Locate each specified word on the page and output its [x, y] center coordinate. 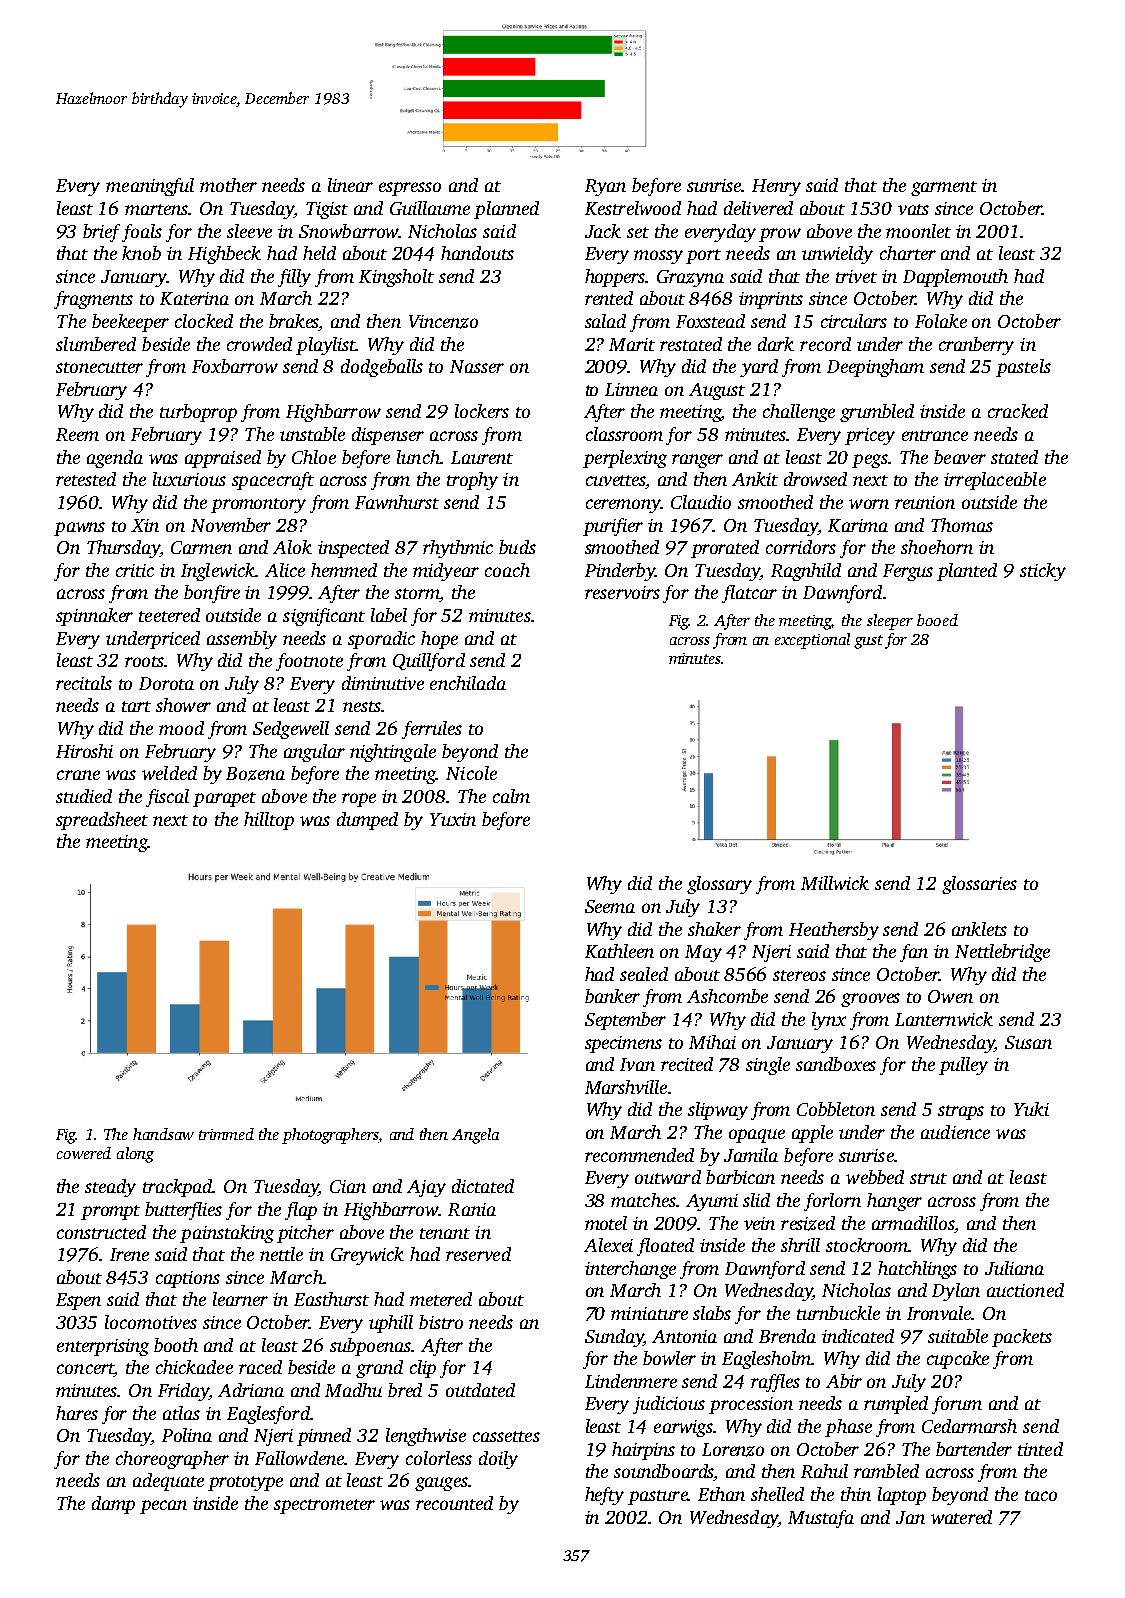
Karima [858, 525]
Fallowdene [299, 1458]
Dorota [166, 683]
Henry [776, 187]
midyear [446, 572]
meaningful [150, 187]
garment [944, 188]
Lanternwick [944, 1019]
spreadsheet [102, 821]
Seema [610, 906]
